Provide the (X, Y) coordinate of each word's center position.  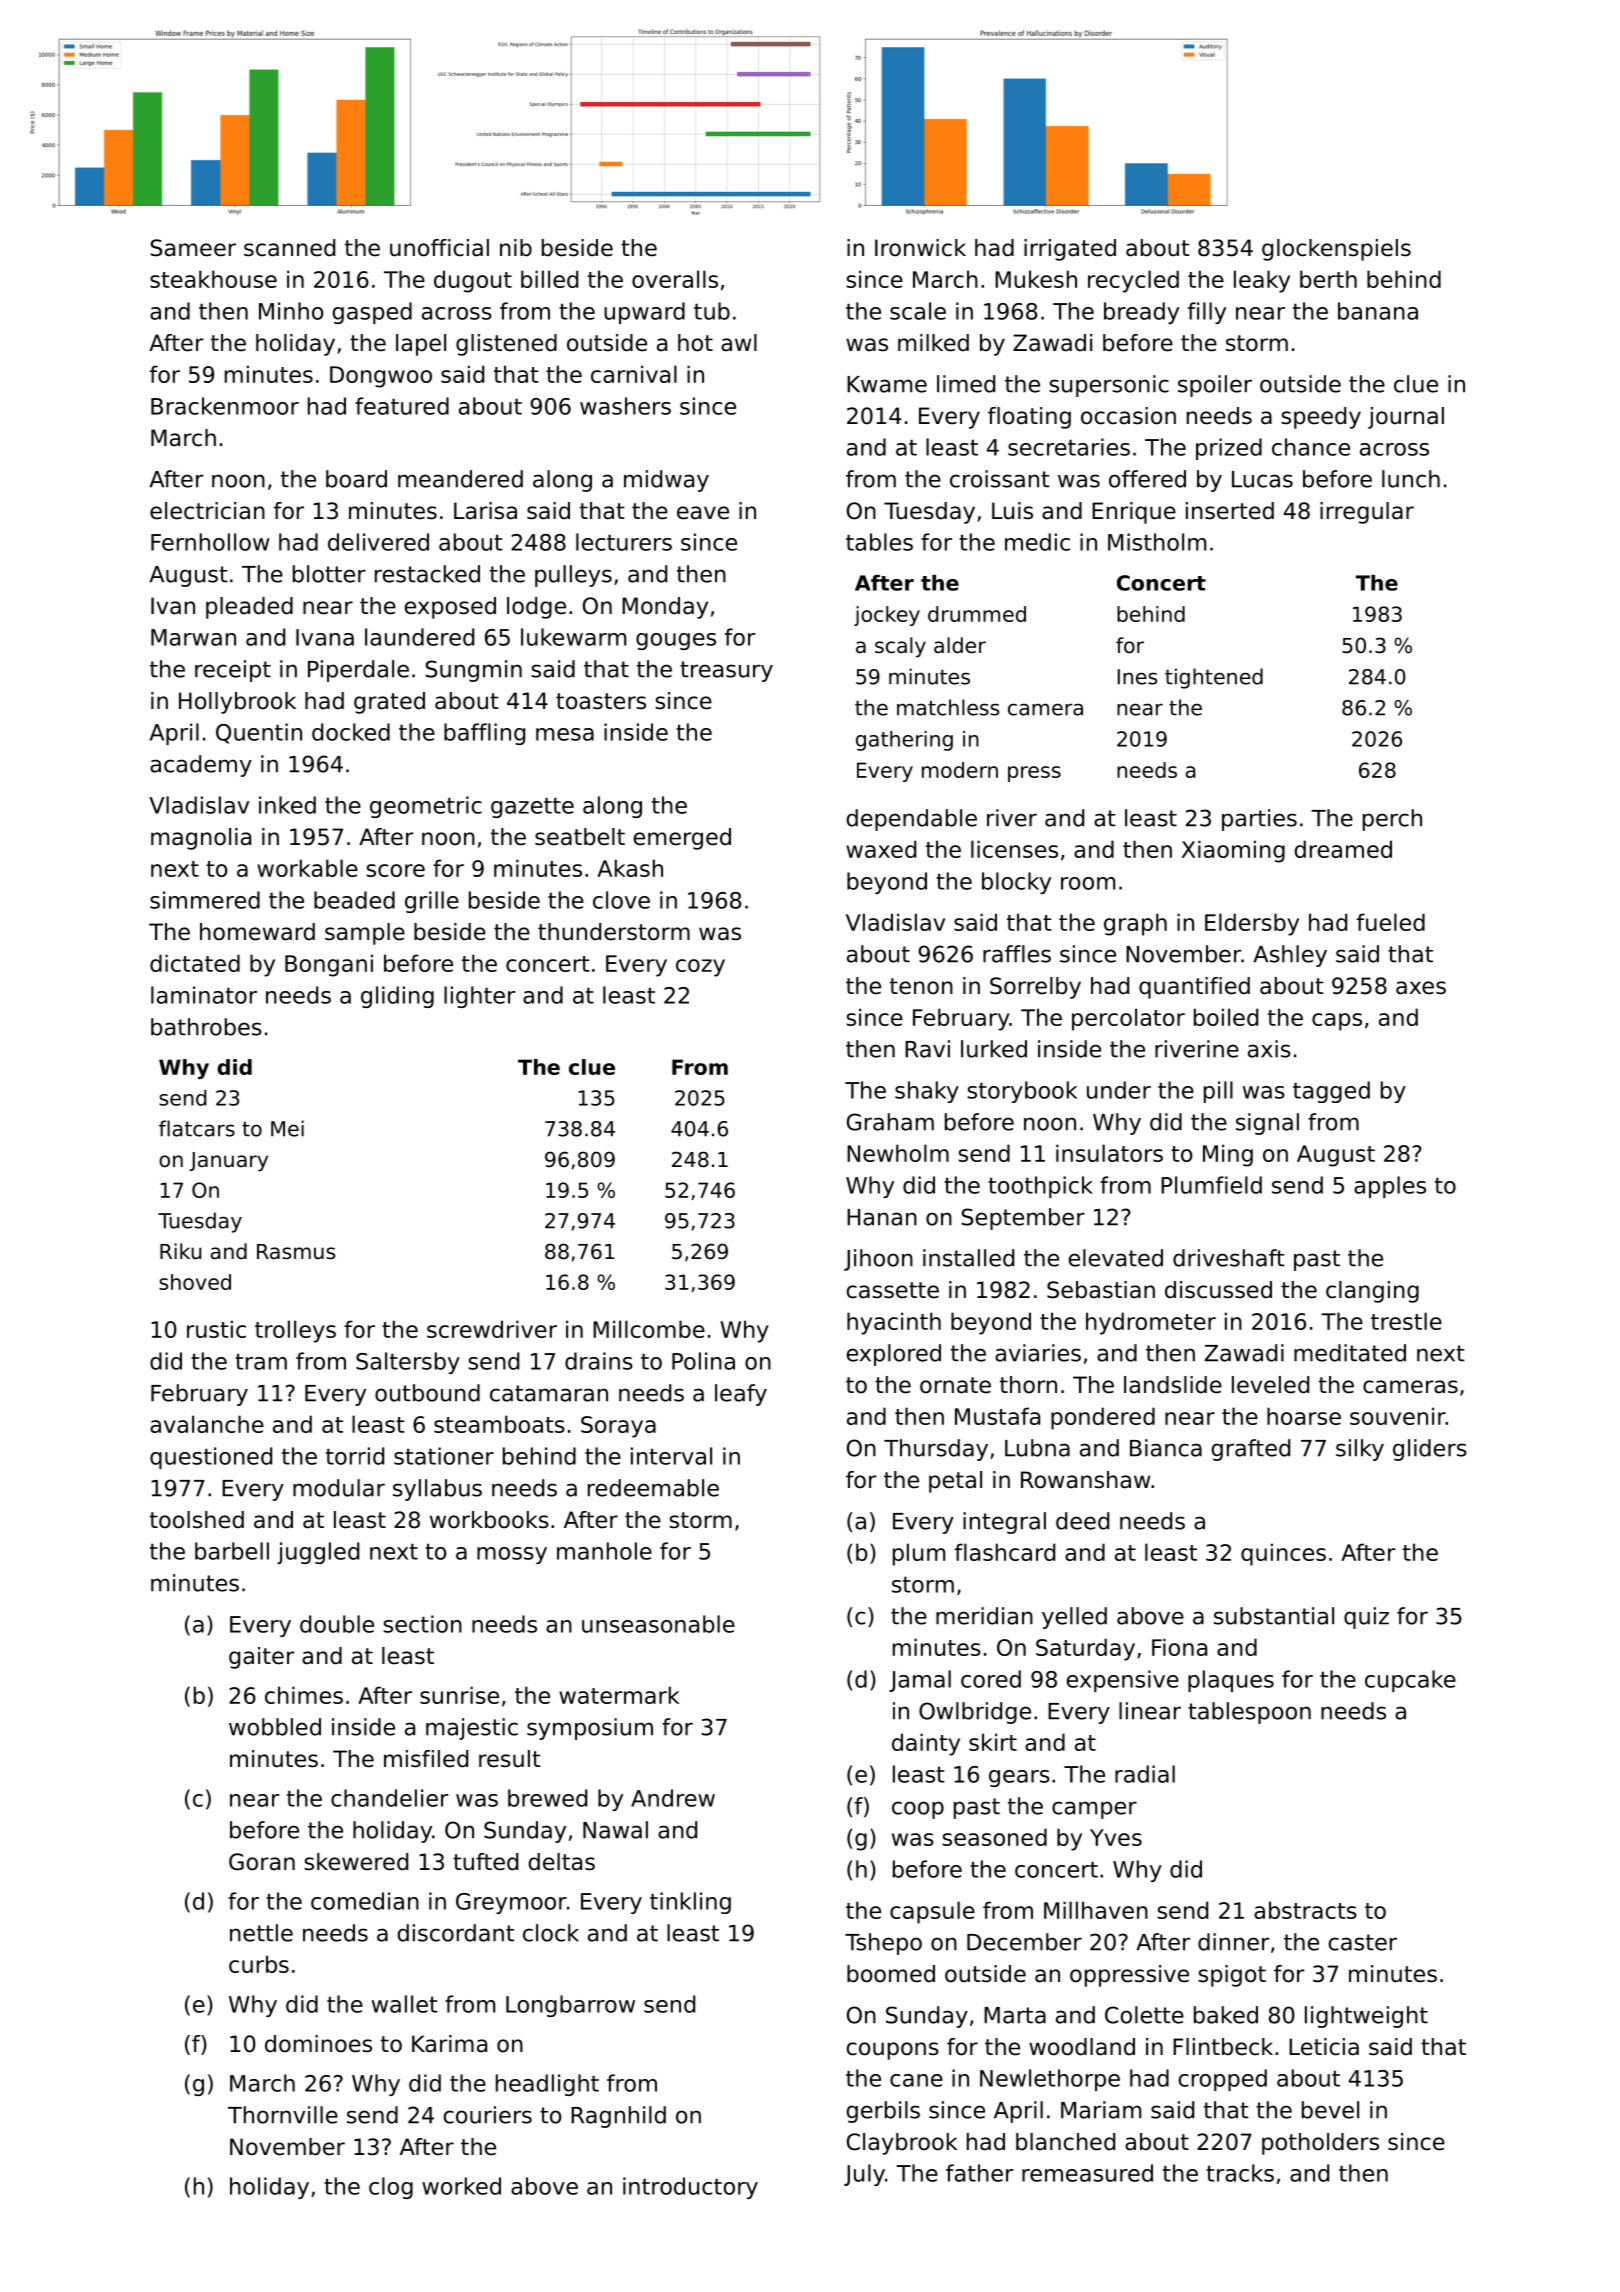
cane (916, 2080)
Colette (1144, 2015)
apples (1390, 1187)
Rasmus (296, 1252)
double (337, 1624)
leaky (1262, 281)
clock (551, 1933)
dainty (926, 1744)
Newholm (898, 1153)
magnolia (201, 839)
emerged (682, 839)
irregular (1367, 513)
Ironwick (920, 248)
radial (1145, 1774)
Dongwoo (381, 377)
